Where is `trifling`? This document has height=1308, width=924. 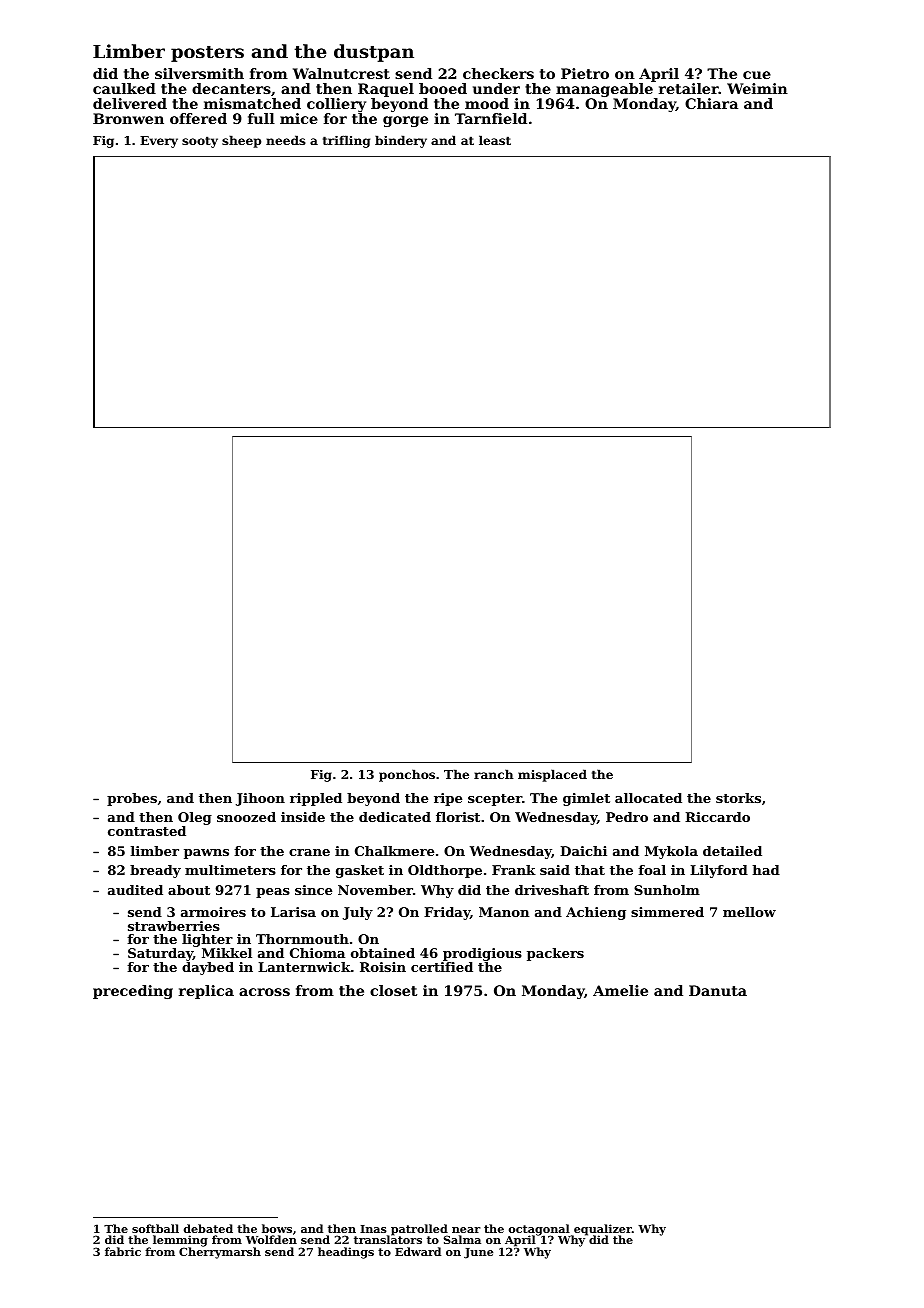 trifling is located at coordinates (346, 141).
